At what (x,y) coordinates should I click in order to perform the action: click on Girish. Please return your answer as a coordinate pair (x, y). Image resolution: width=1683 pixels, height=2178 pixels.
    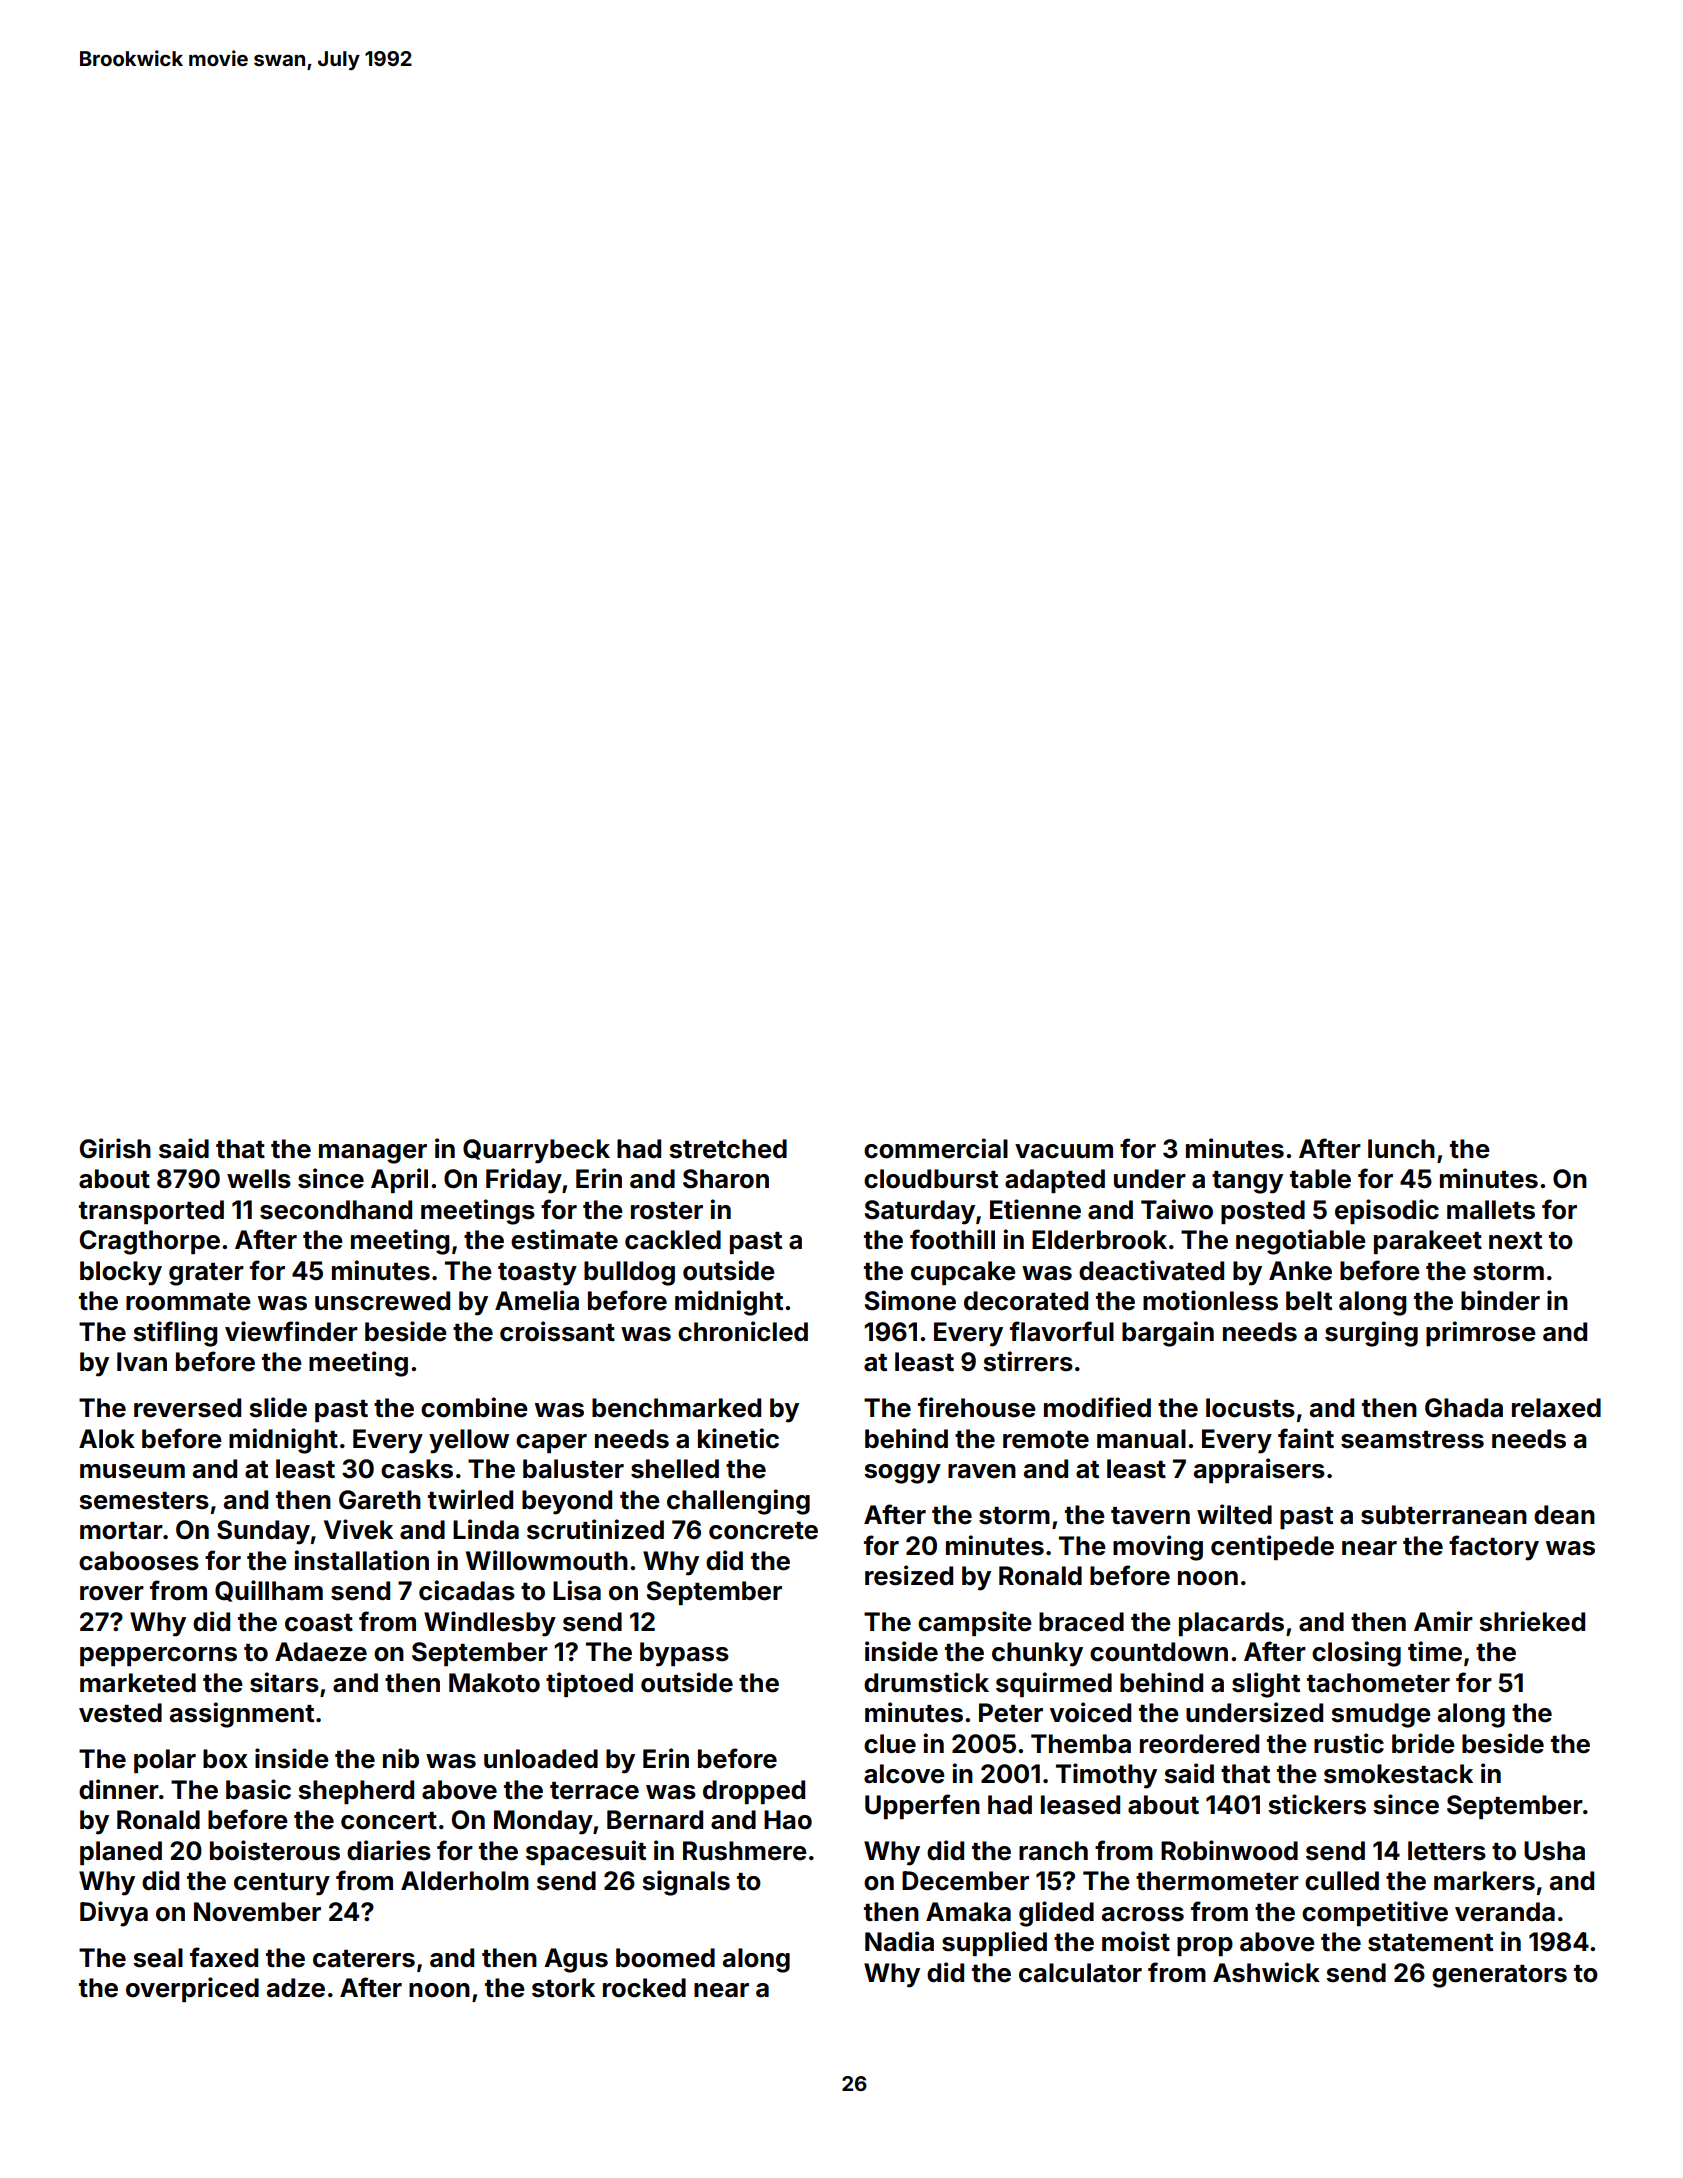
    Looking at the image, I should click on (115, 1148).
